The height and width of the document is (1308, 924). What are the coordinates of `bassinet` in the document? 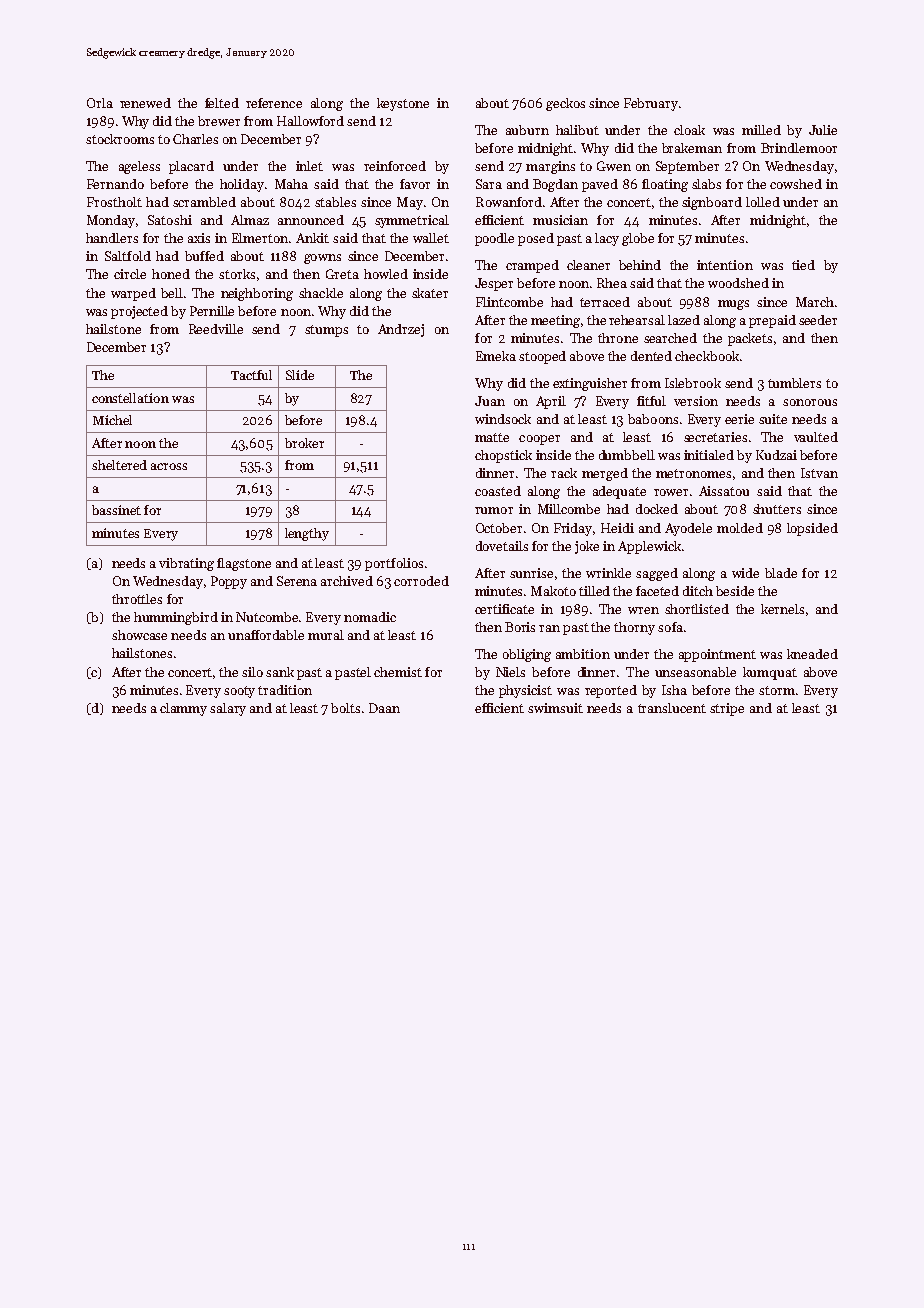 It's located at (116, 510).
